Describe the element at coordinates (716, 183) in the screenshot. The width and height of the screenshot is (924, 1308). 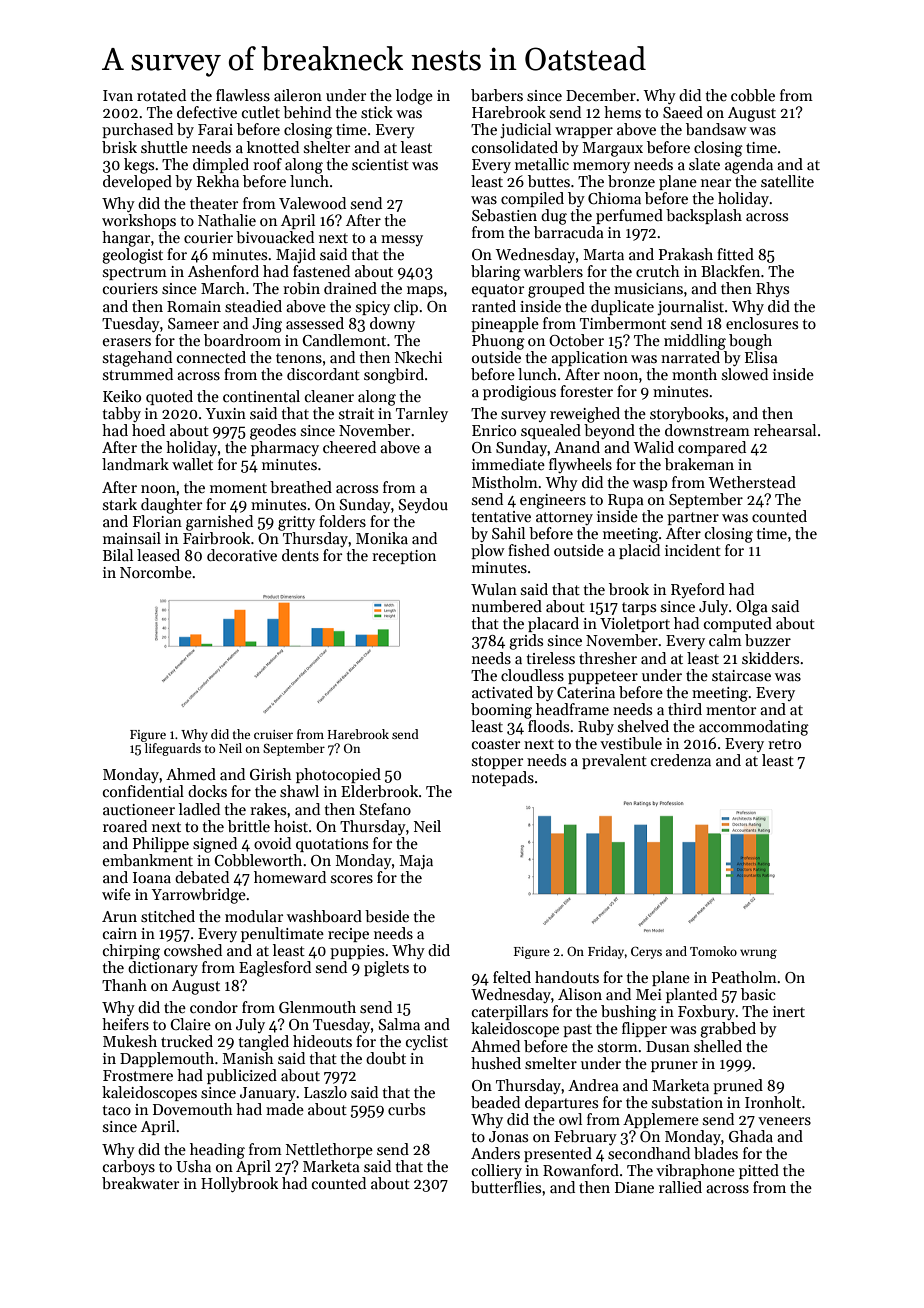
I see `near` at that location.
